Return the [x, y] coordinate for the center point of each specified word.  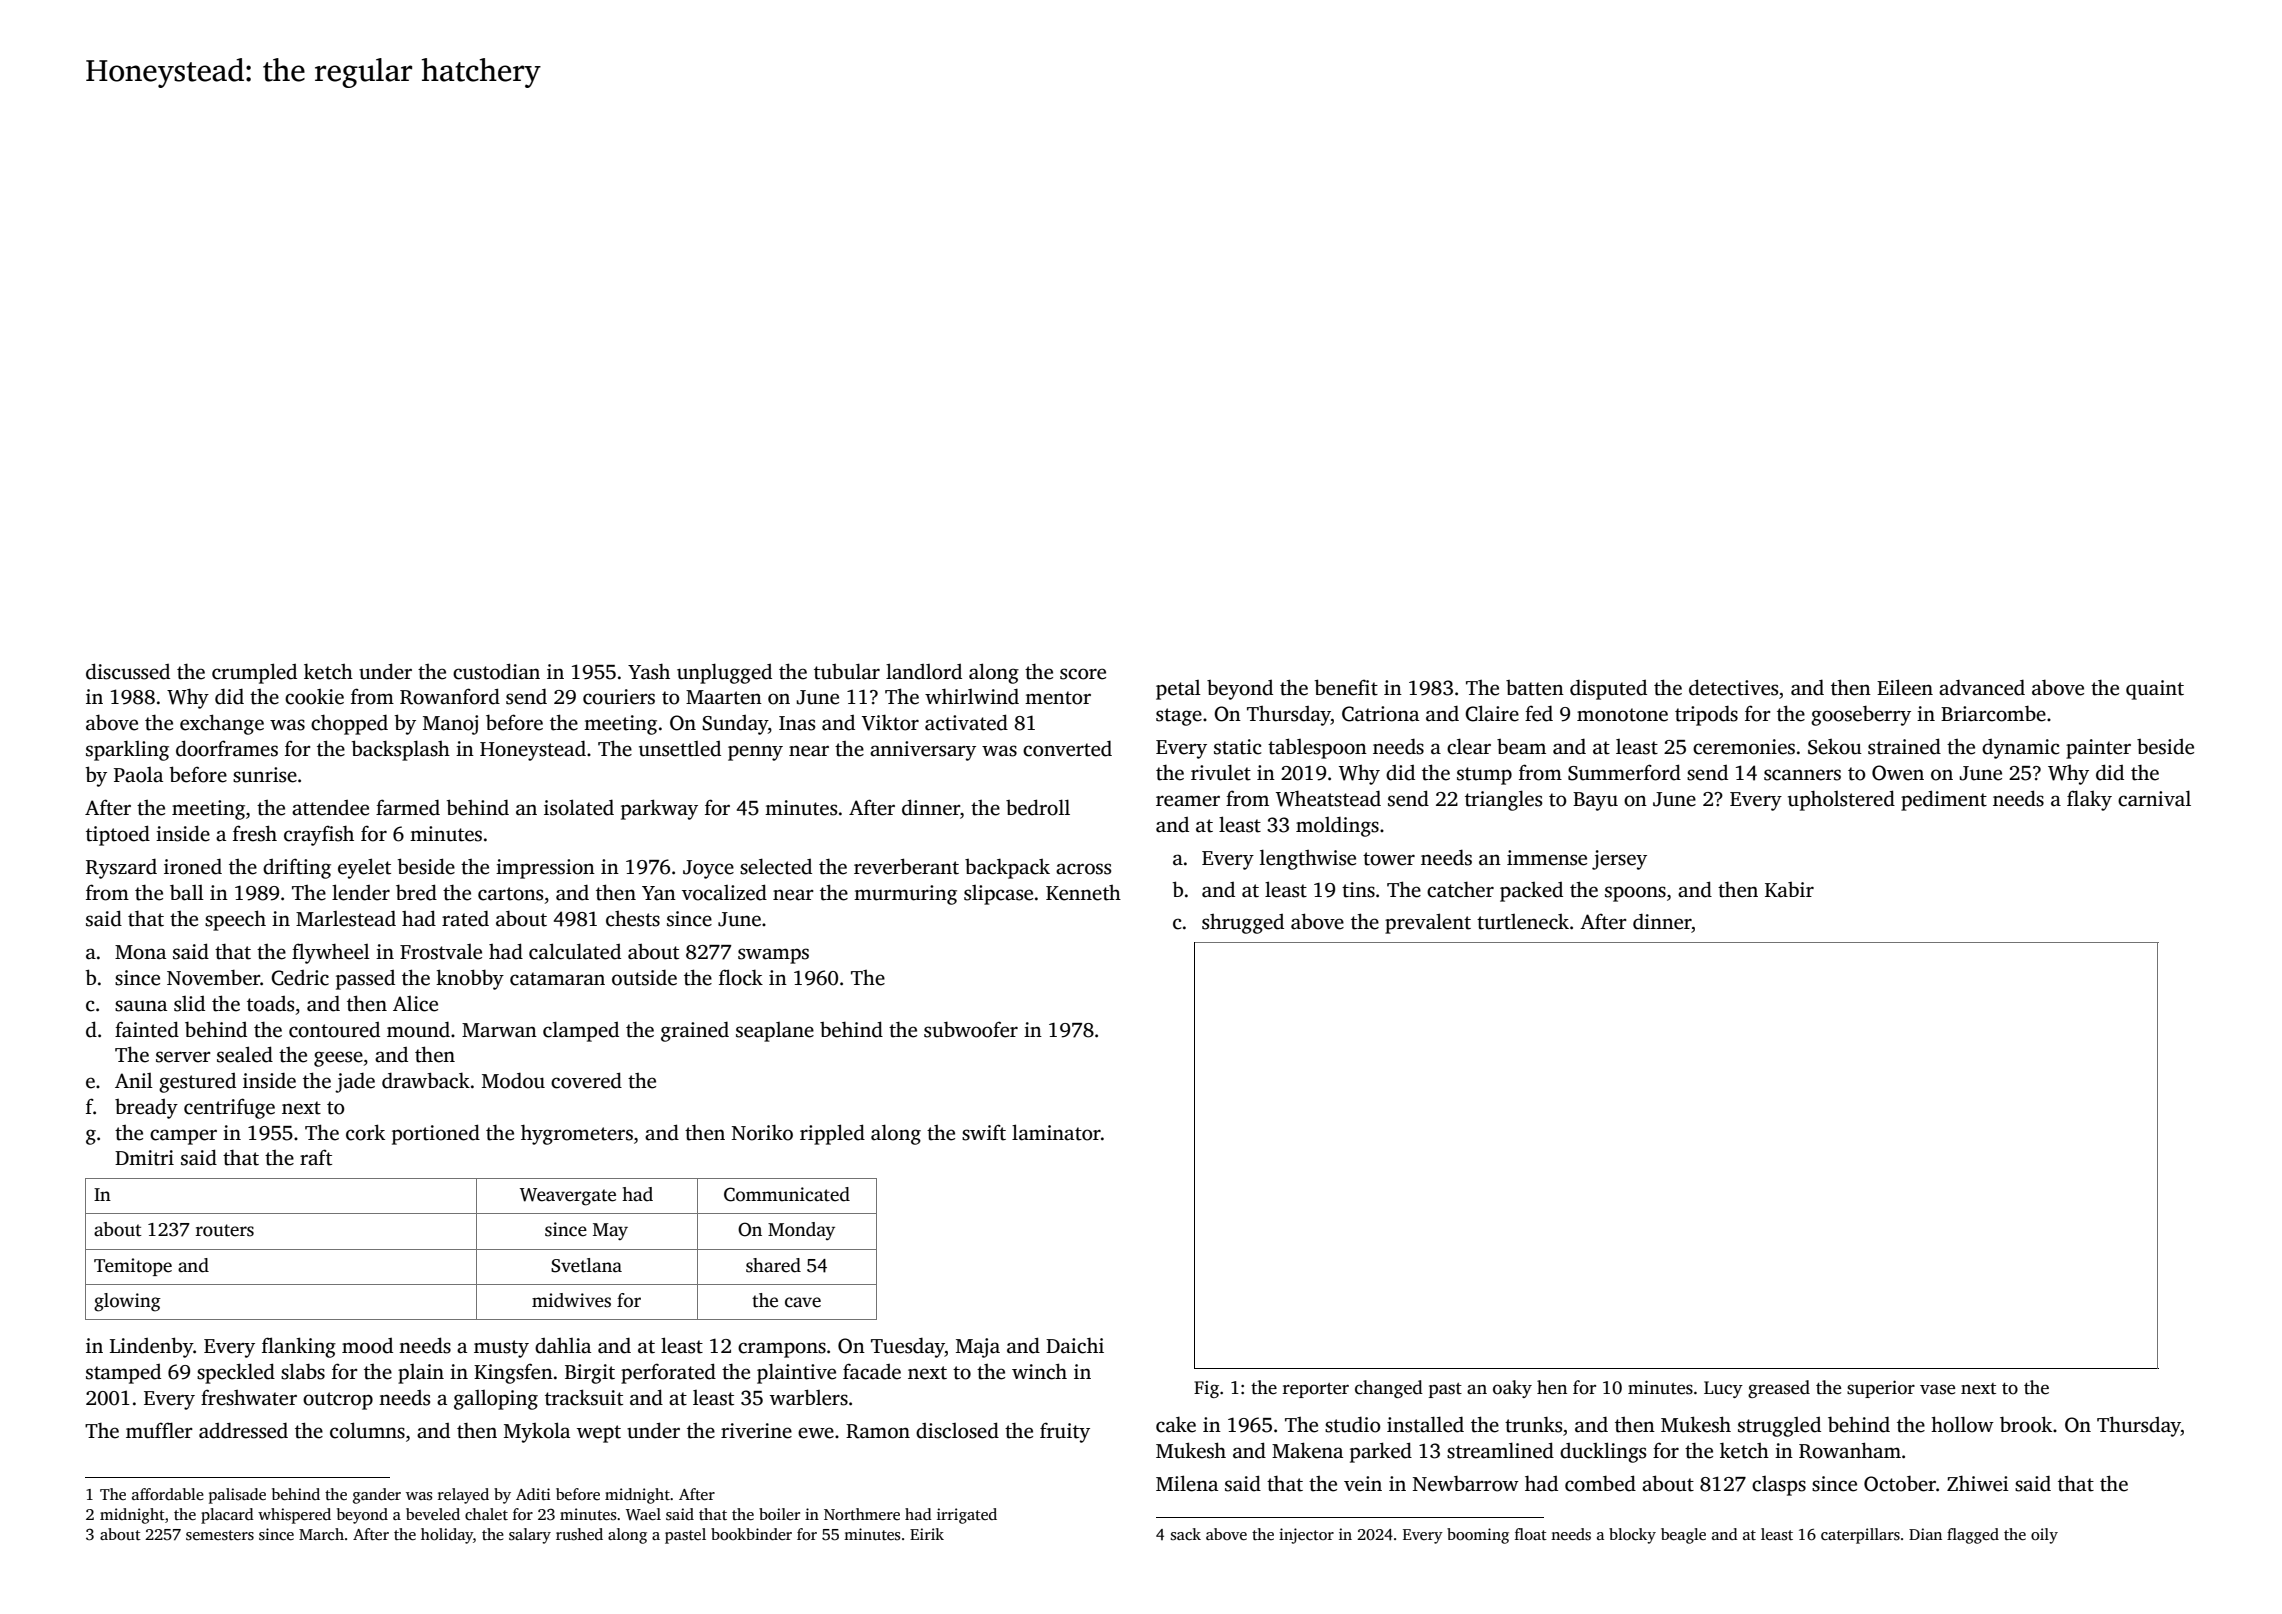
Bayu [1595, 801]
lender [361, 892]
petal [1178, 690]
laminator [1056, 1132]
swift [984, 1132]
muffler [159, 1430]
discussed [128, 671]
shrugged [1243, 924]
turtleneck [1523, 922]
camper [183, 1137]
